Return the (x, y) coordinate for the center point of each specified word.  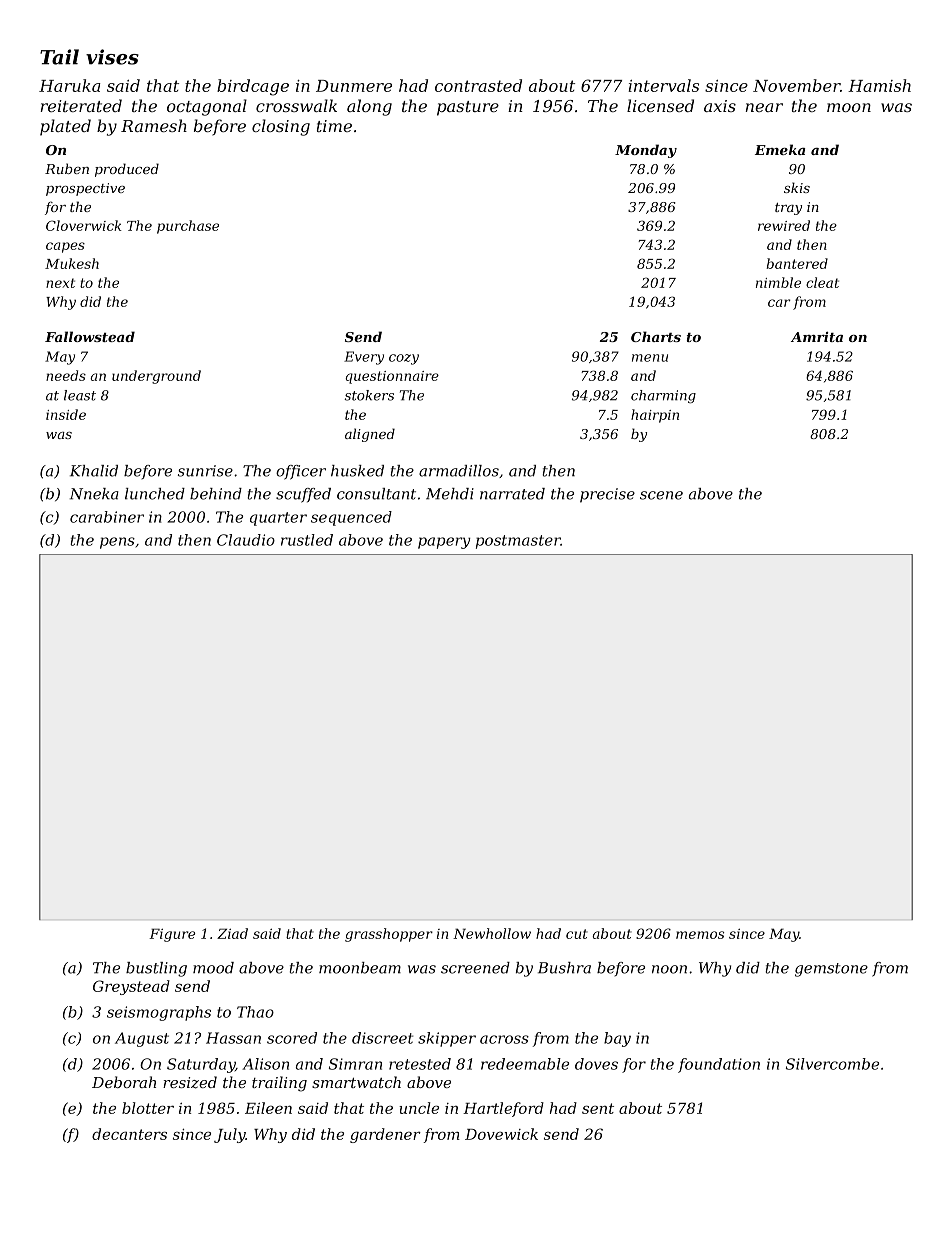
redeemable (525, 1064)
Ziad (232, 933)
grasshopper (389, 935)
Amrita (817, 337)
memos (700, 935)
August (142, 1039)
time (334, 126)
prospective (85, 189)
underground (156, 377)
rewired (784, 225)
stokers (369, 395)
